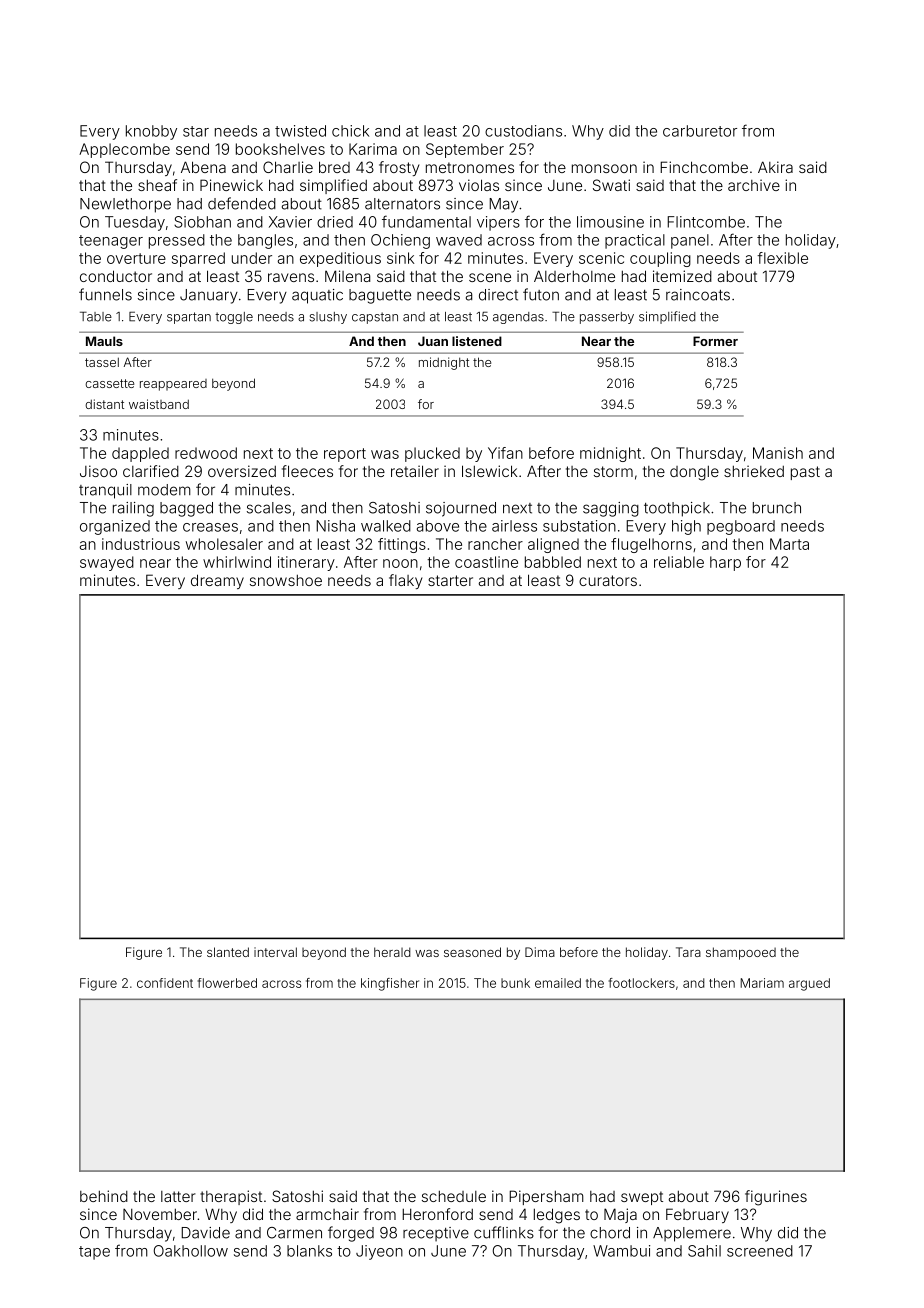 The image size is (924, 1308). What do you see at coordinates (700, 131) in the page?
I see `carburetor` at bounding box center [700, 131].
